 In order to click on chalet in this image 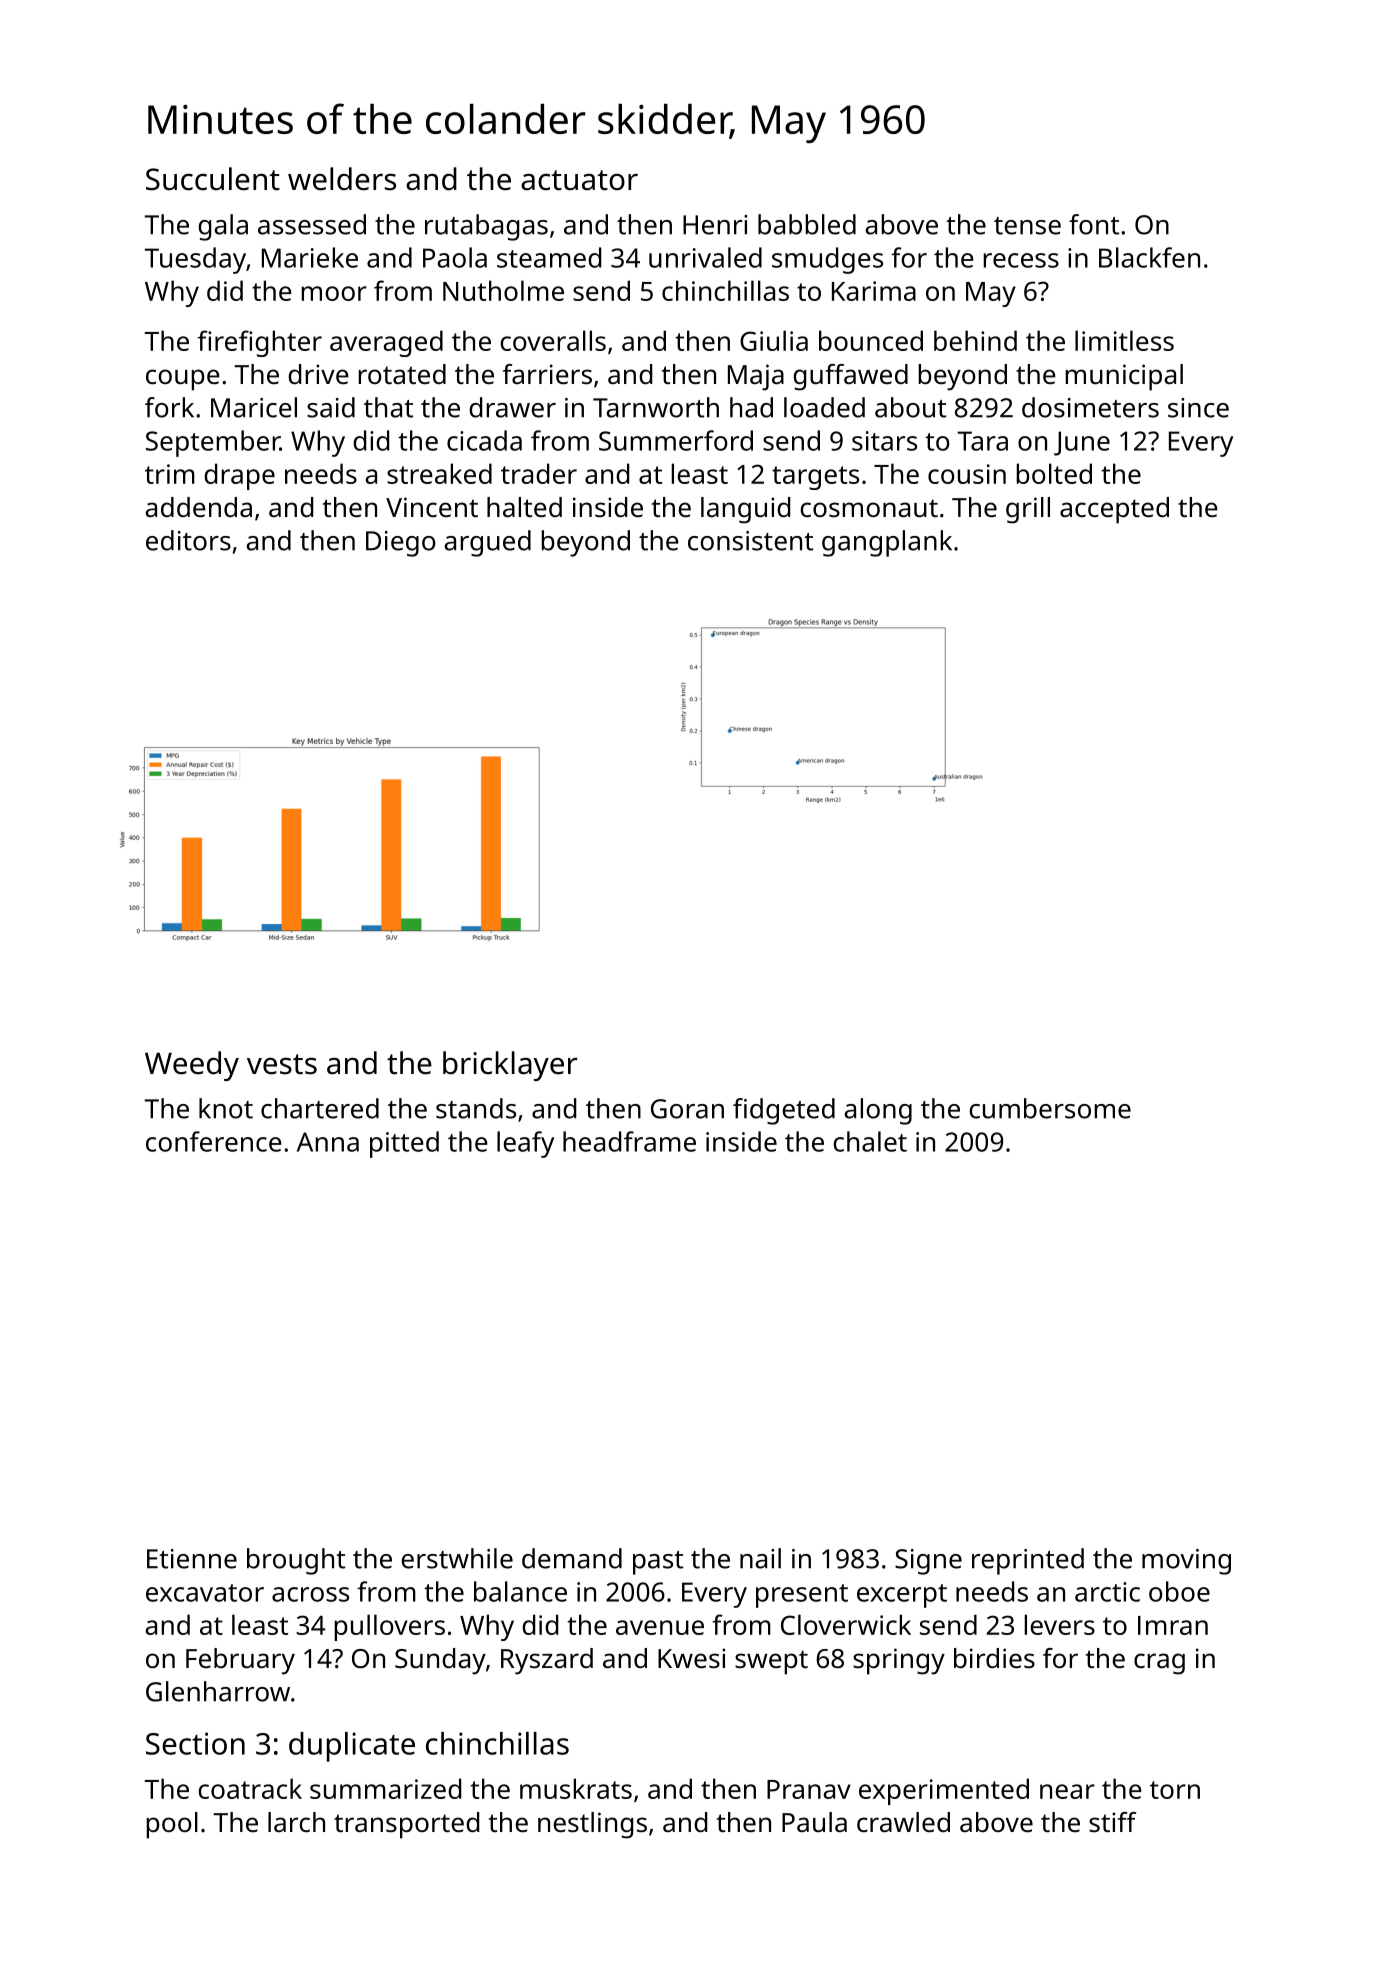, I will do `click(870, 1141)`.
